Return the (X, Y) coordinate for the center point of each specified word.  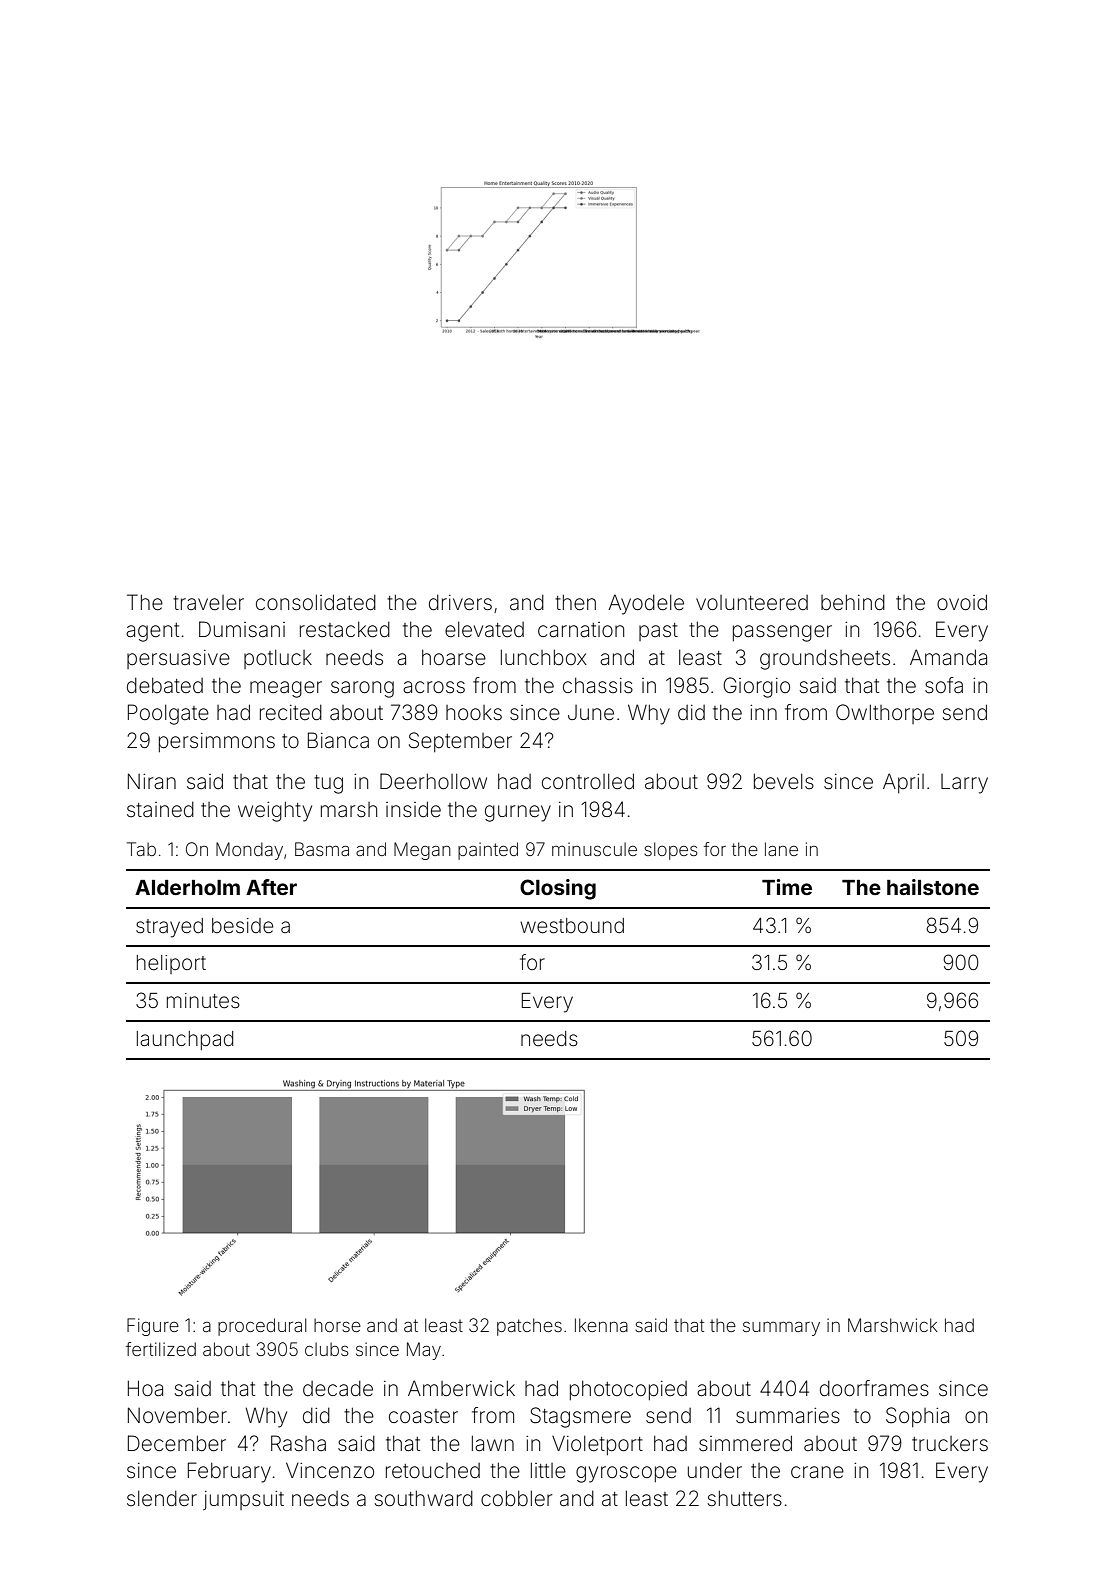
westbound (572, 926)
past (658, 632)
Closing (558, 889)
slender (162, 1499)
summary (781, 1328)
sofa (944, 685)
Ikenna (601, 1325)
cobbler (516, 1498)
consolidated (316, 602)
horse (337, 1325)
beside (242, 926)
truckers (950, 1444)
